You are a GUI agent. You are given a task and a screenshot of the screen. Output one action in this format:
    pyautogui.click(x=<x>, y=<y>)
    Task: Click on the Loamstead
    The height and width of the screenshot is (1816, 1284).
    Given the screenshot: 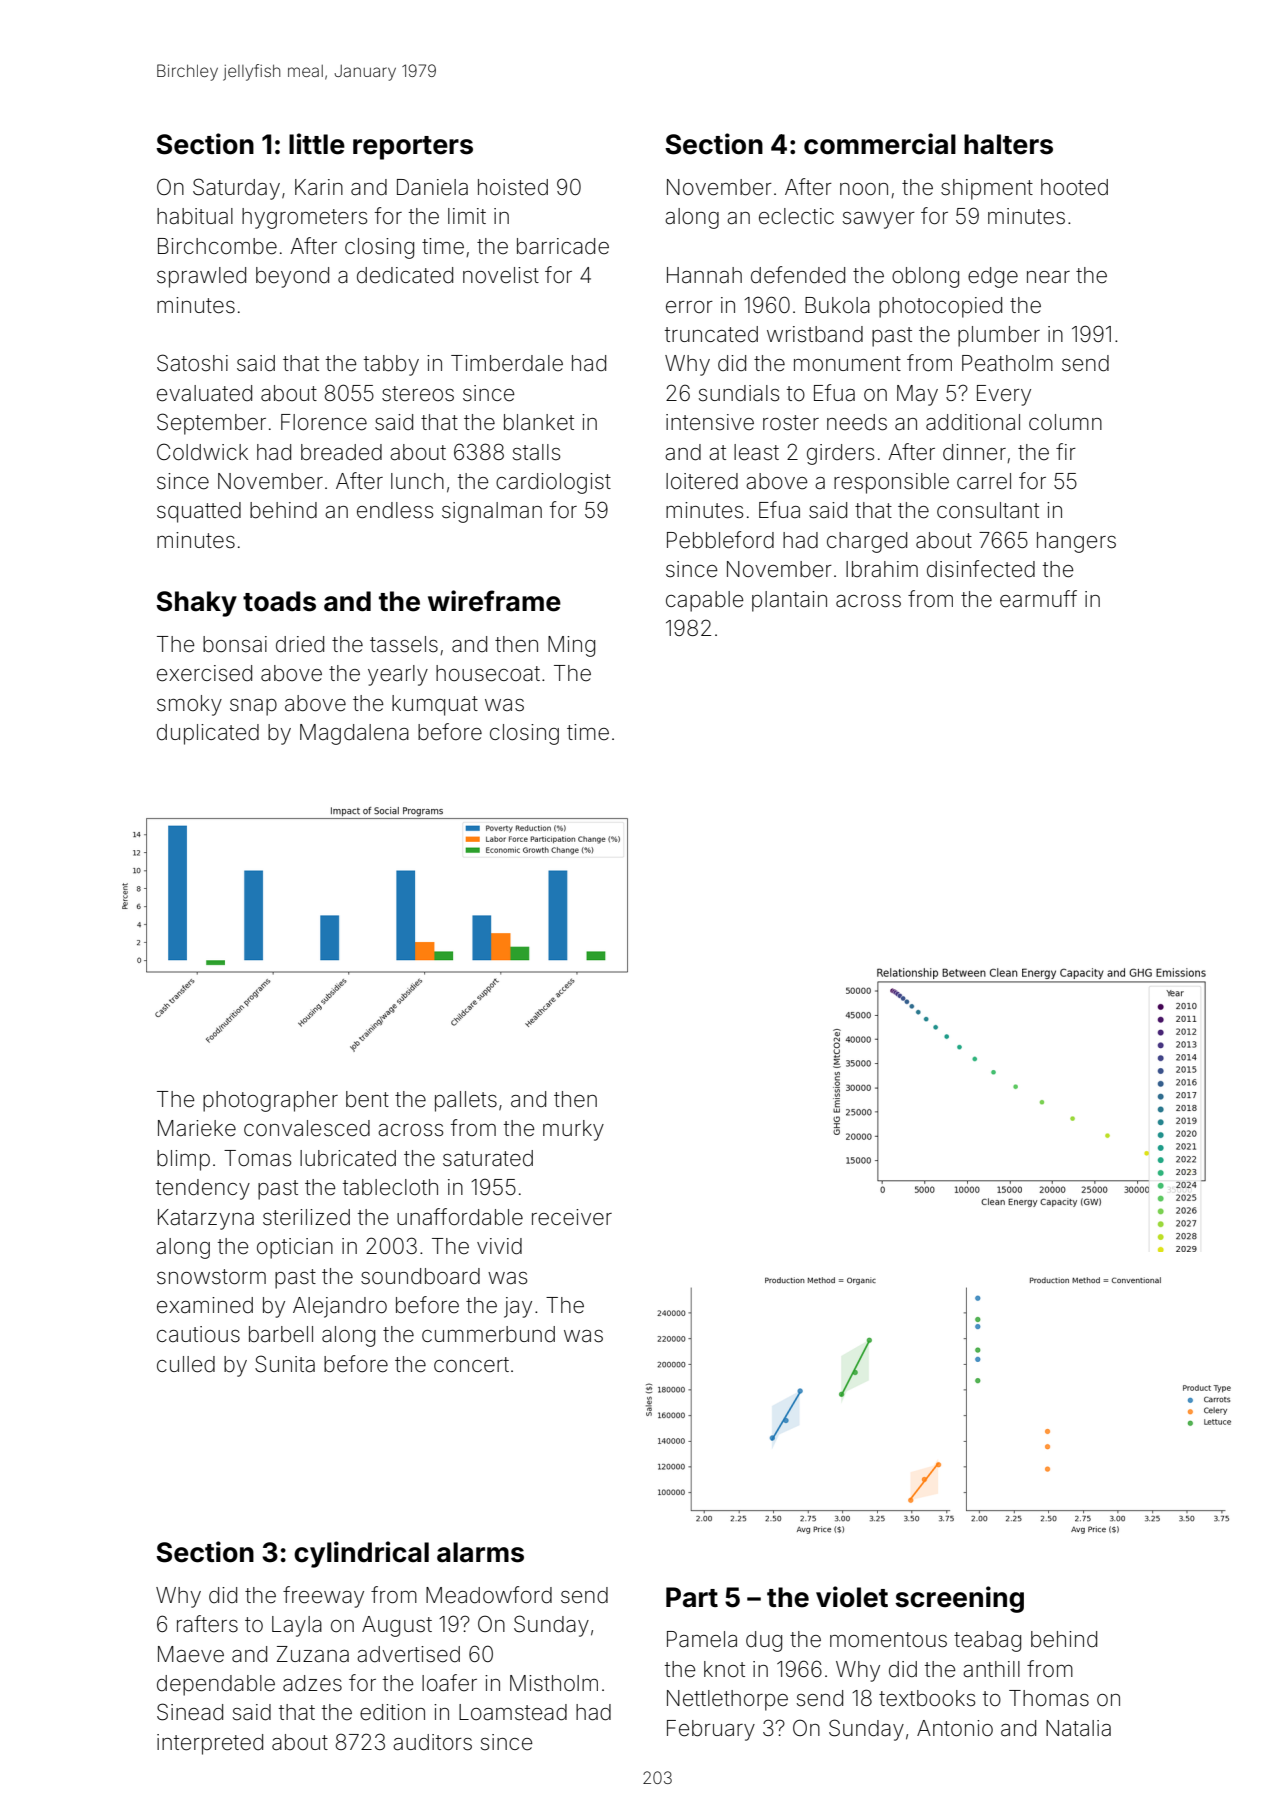 What is the action you would take?
    pyautogui.click(x=513, y=1712)
